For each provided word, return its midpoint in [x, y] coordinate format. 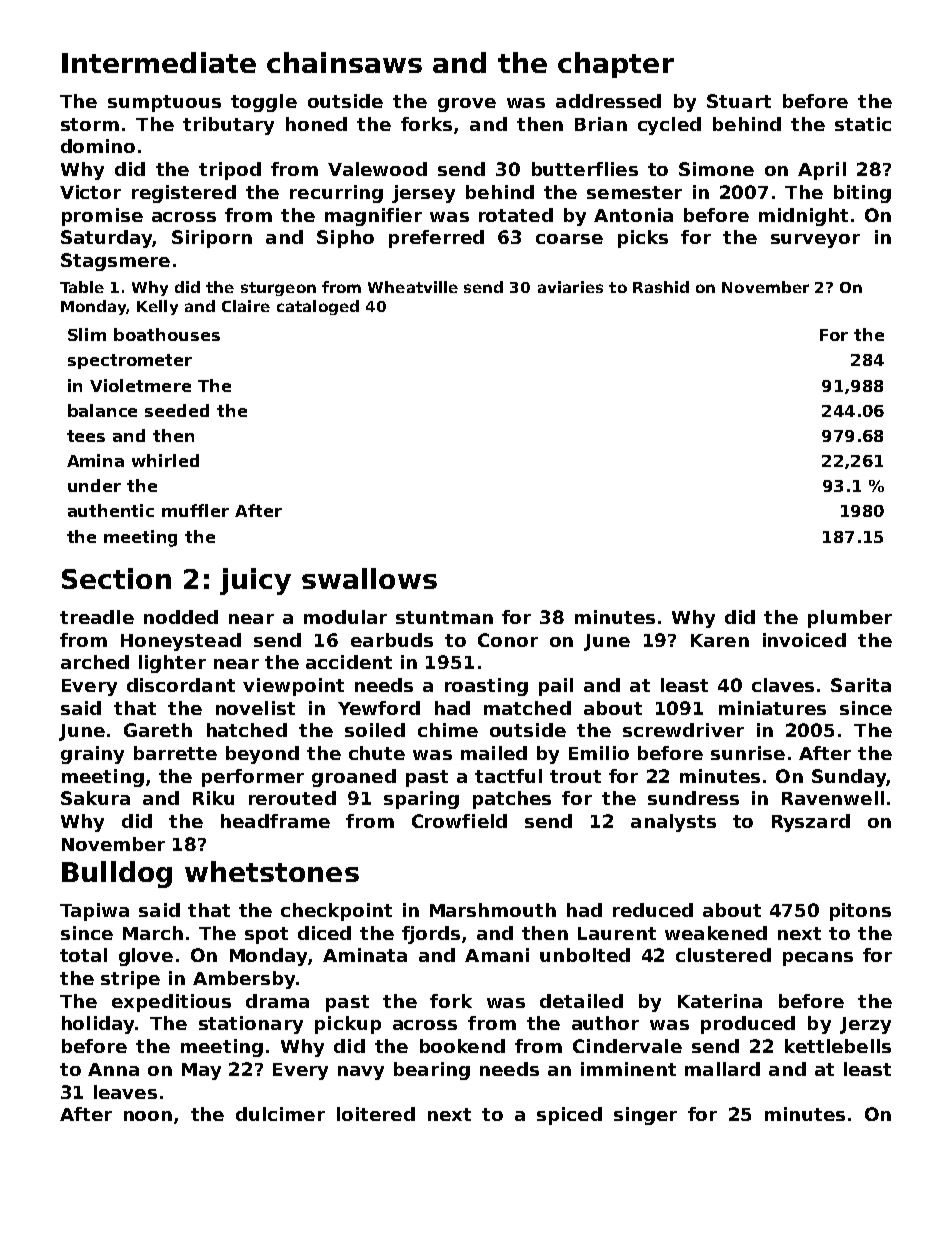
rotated [516, 215]
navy [361, 1073]
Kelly [157, 307]
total [83, 955]
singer [645, 1116]
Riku [213, 798]
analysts [673, 823]
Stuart [739, 101]
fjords [431, 935]
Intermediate [159, 62]
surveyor [815, 241]
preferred [436, 239]
